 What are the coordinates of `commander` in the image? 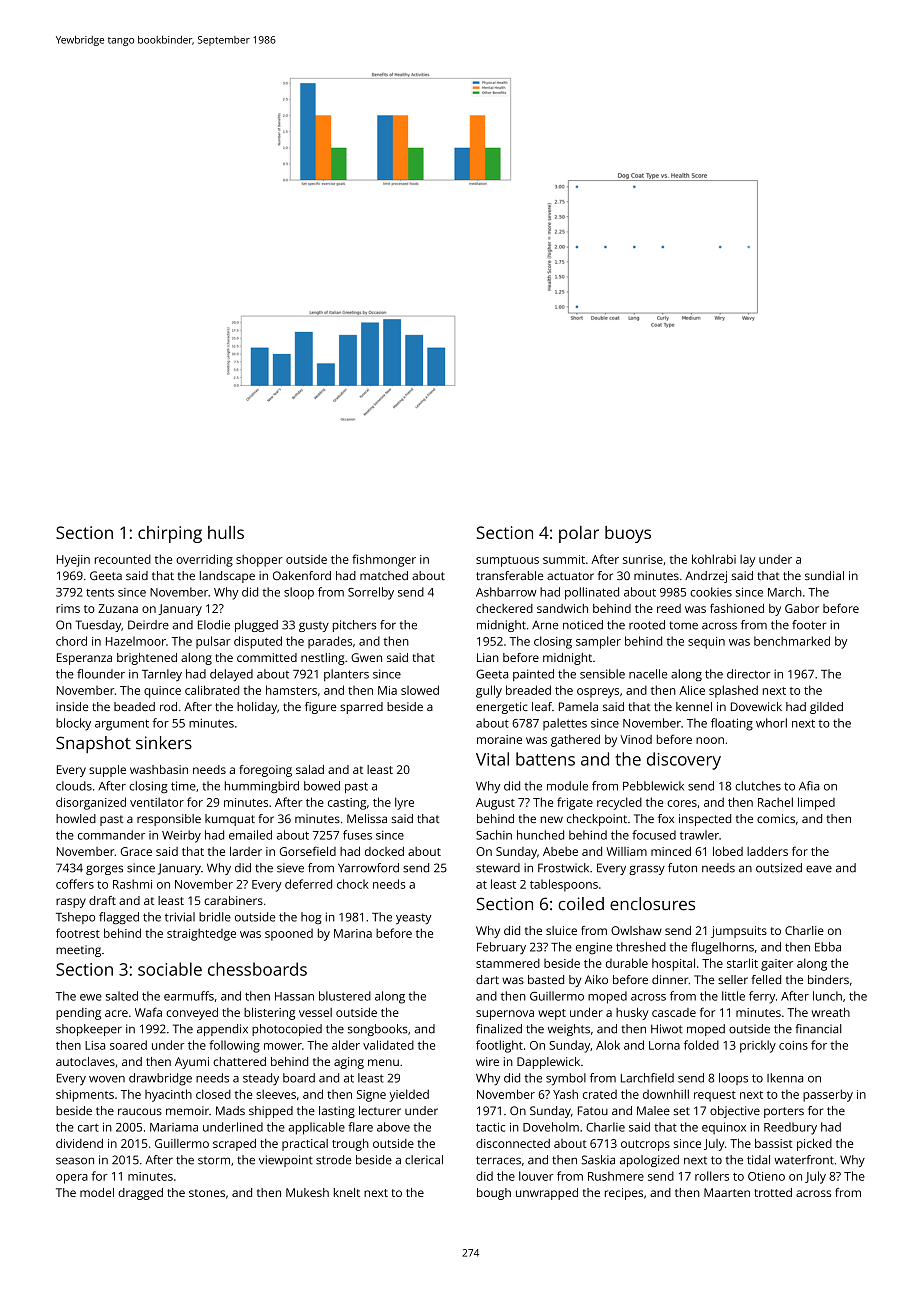 It's located at (111, 835).
